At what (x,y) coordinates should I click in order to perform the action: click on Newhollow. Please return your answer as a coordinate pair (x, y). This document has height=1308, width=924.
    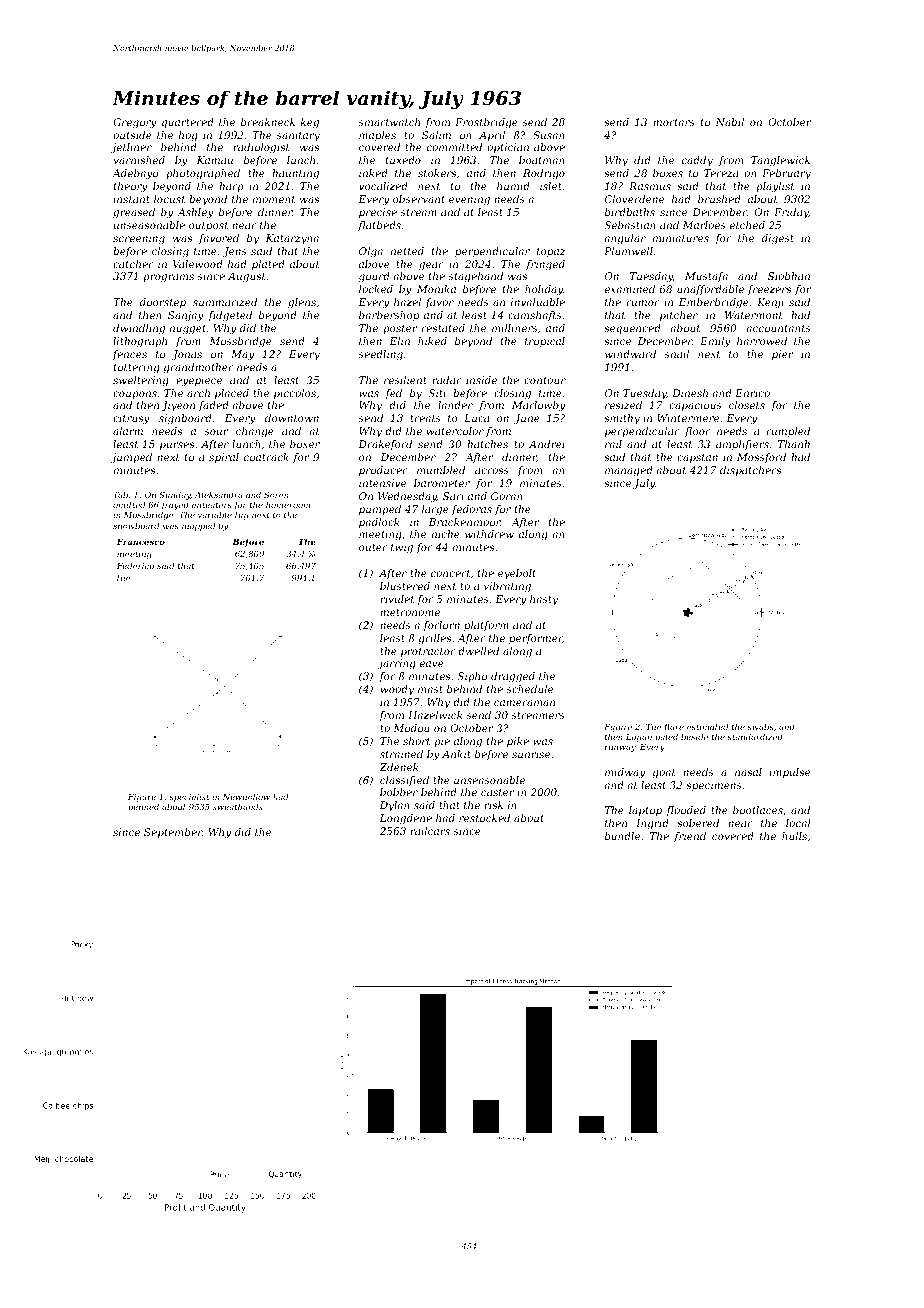
    Looking at the image, I should click on (246, 796).
